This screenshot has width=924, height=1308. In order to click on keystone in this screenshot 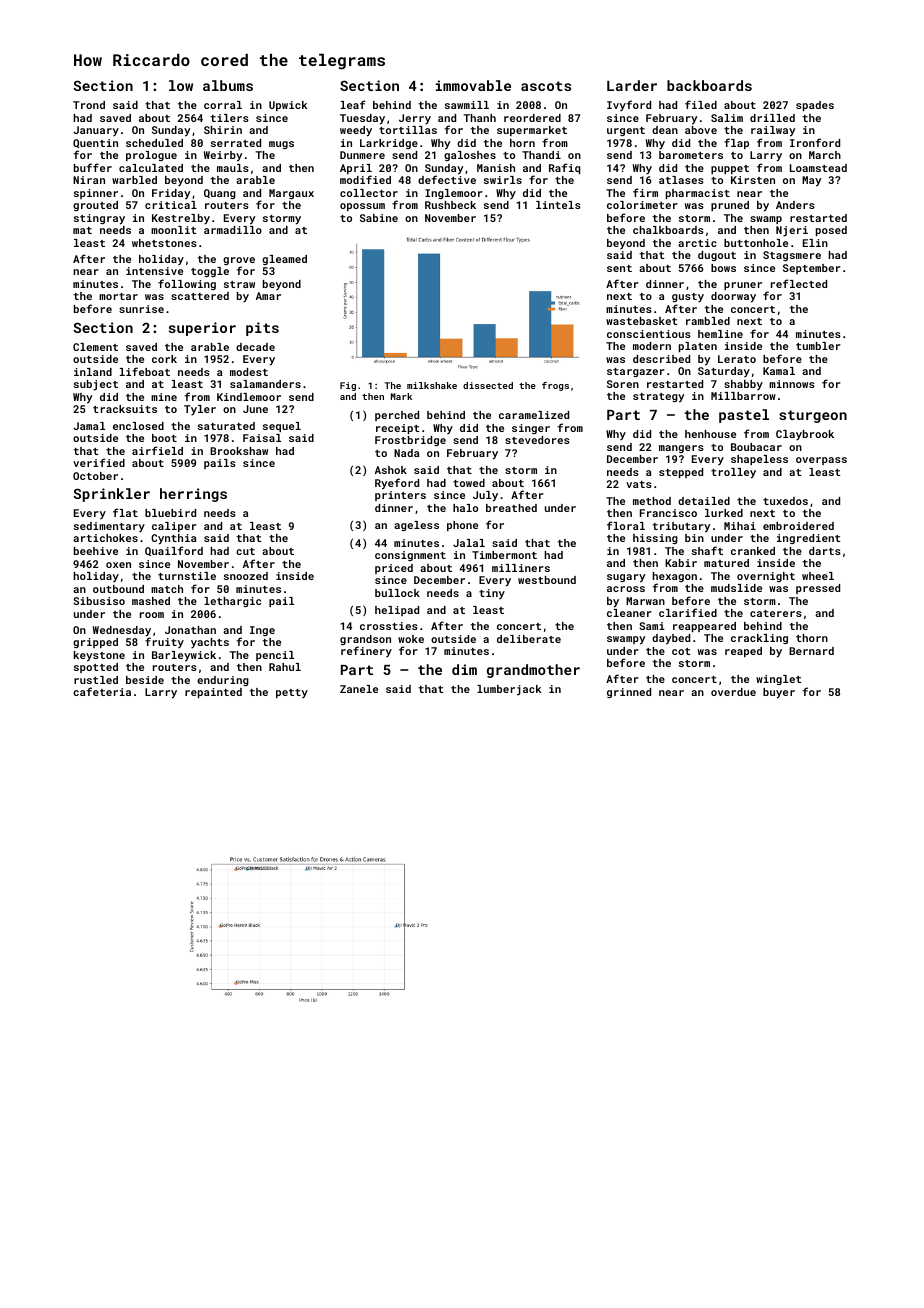, I will do `click(99, 656)`.
